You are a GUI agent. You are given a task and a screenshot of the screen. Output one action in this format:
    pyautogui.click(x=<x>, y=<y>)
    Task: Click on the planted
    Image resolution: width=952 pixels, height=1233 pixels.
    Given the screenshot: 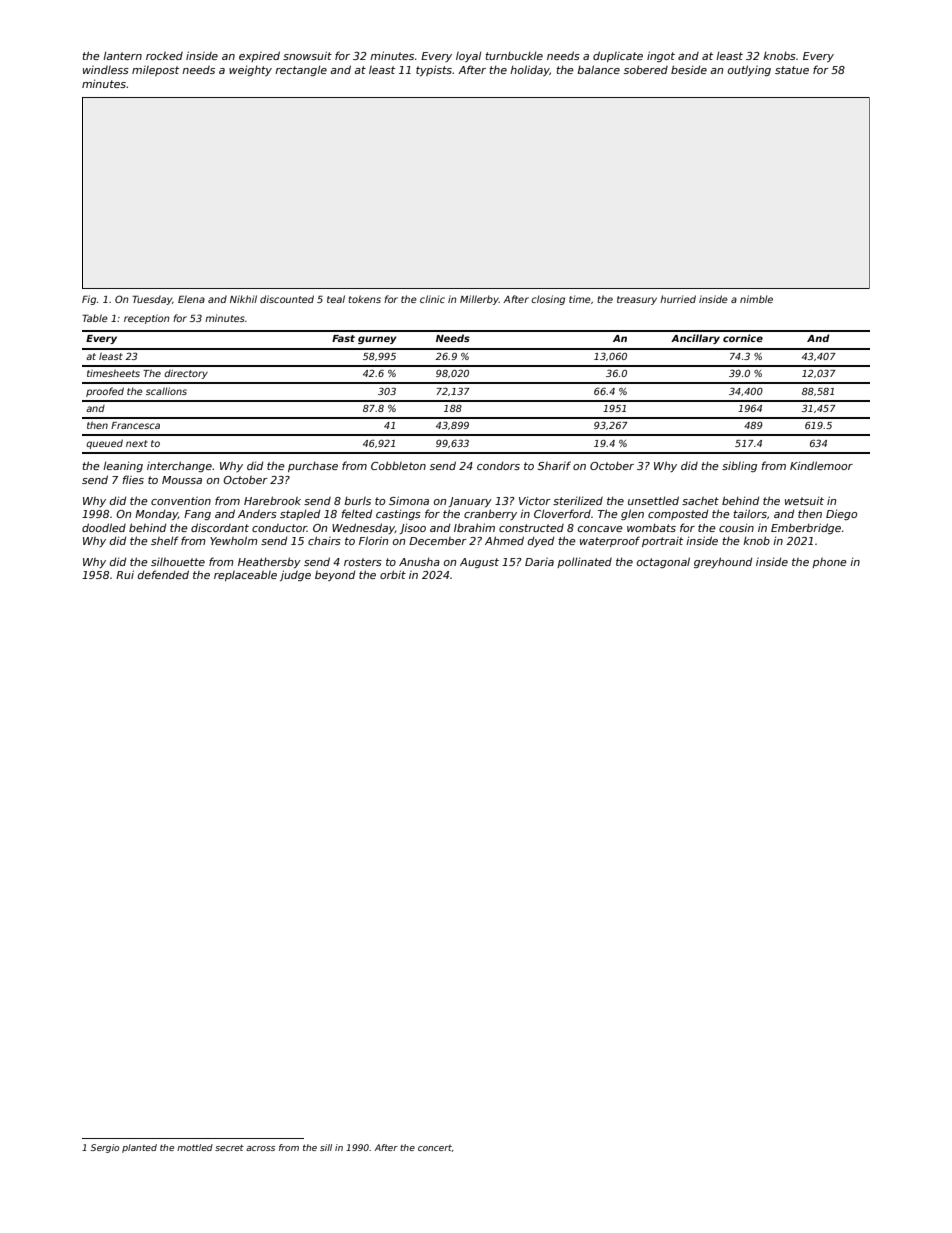 What is the action you would take?
    pyautogui.click(x=139, y=1148)
